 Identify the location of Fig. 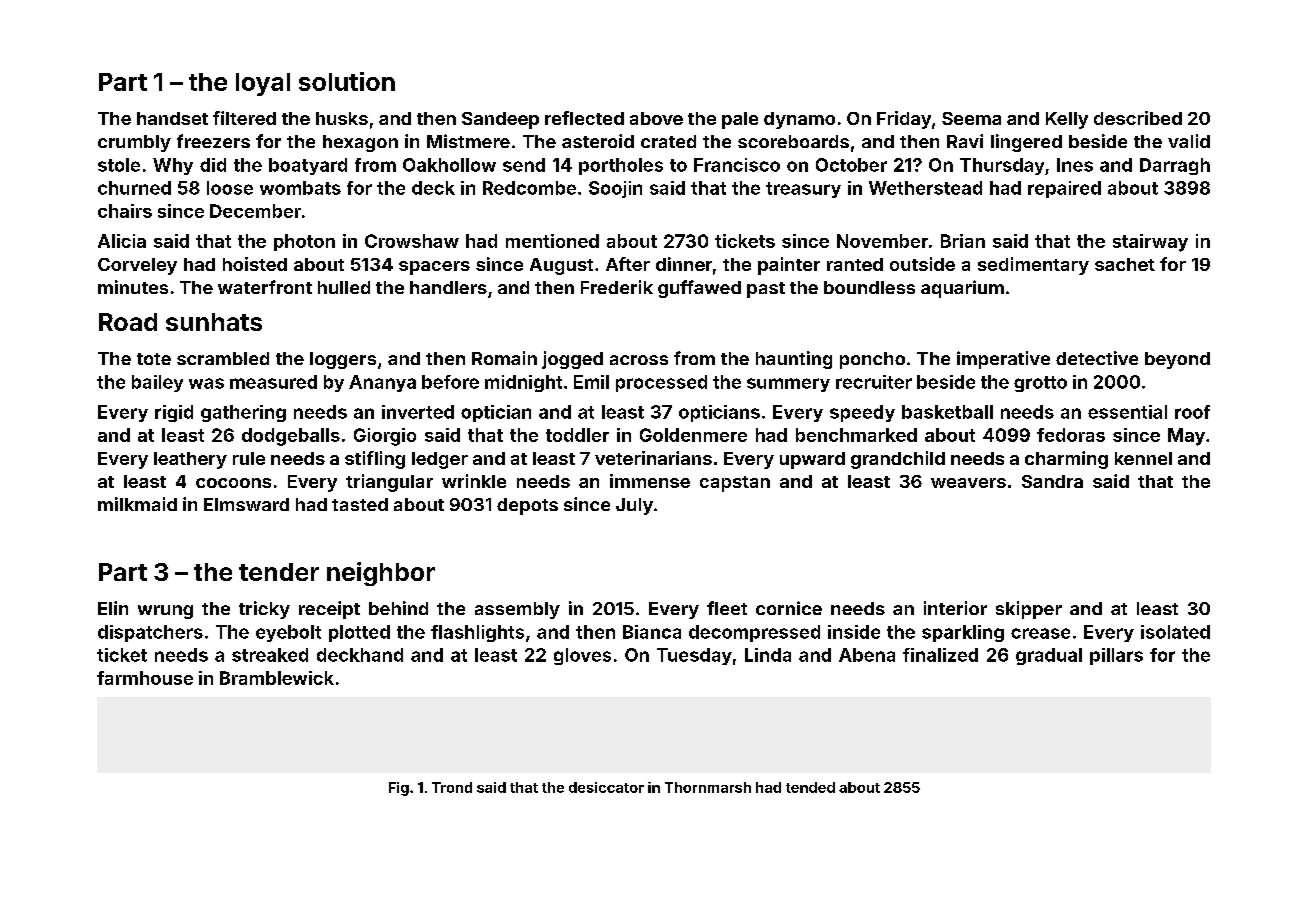
(399, 789).
